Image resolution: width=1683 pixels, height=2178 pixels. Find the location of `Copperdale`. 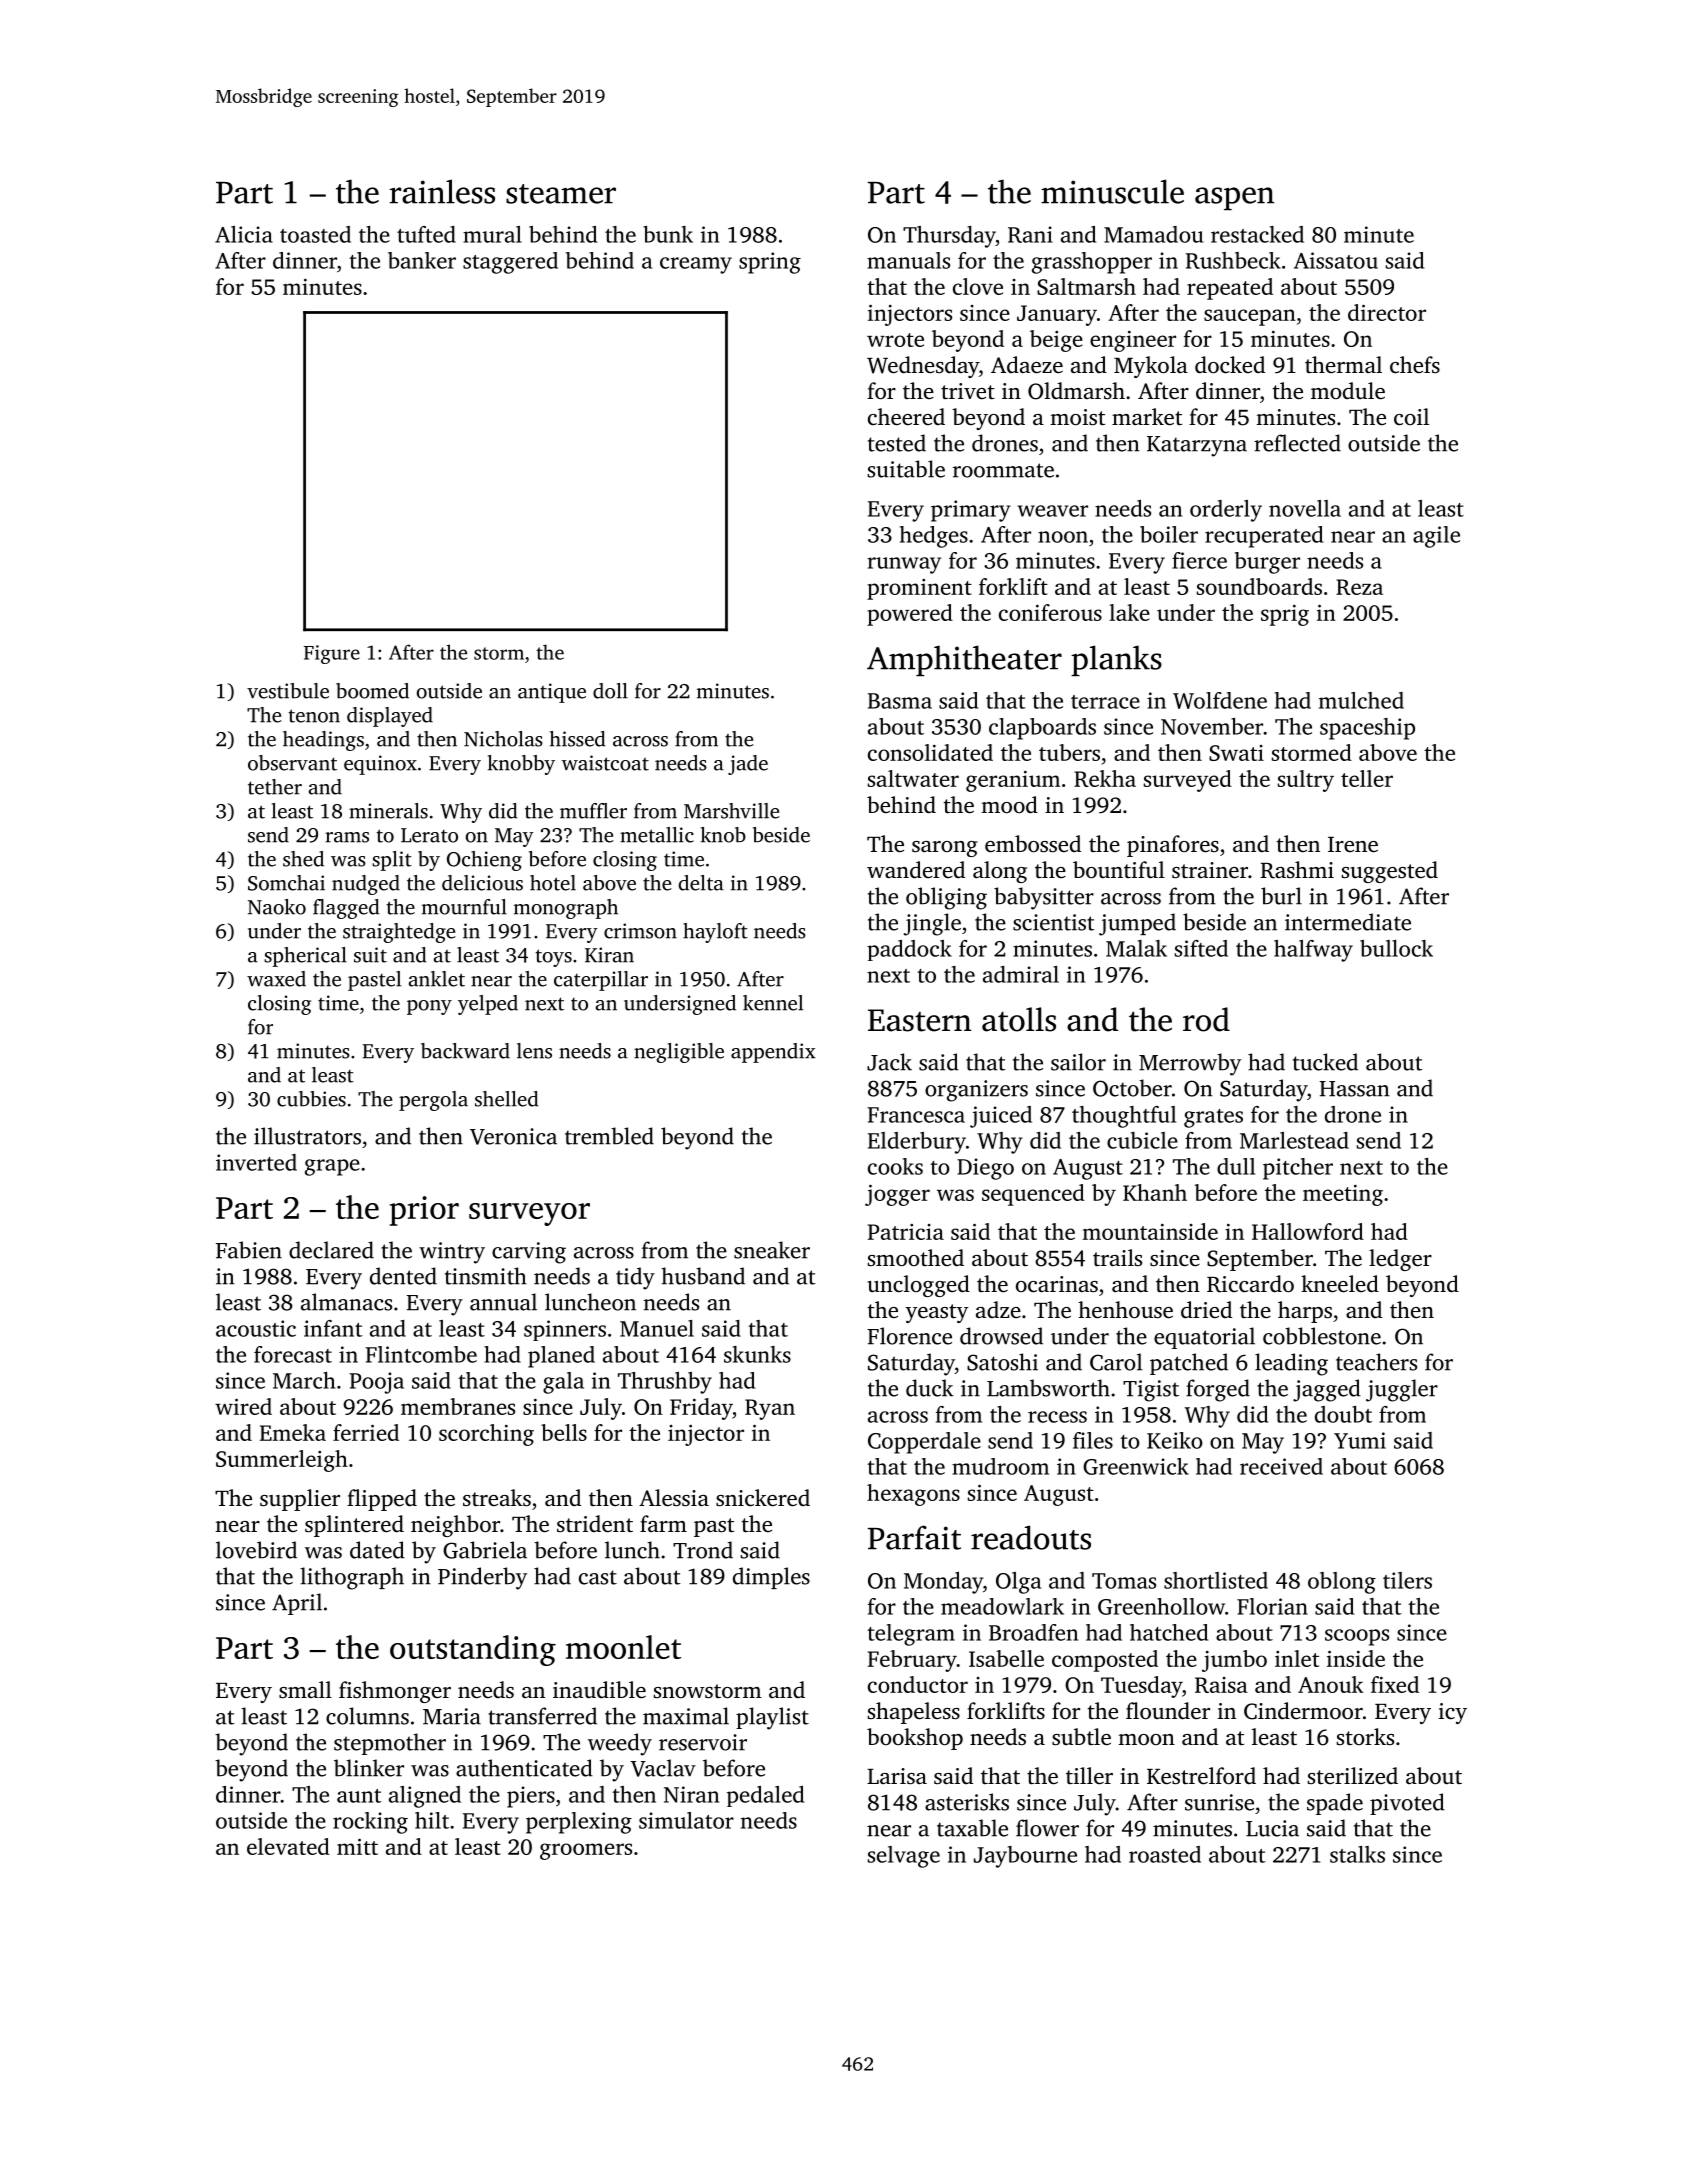

Copperdale is located at coordinates (924, 1443).
